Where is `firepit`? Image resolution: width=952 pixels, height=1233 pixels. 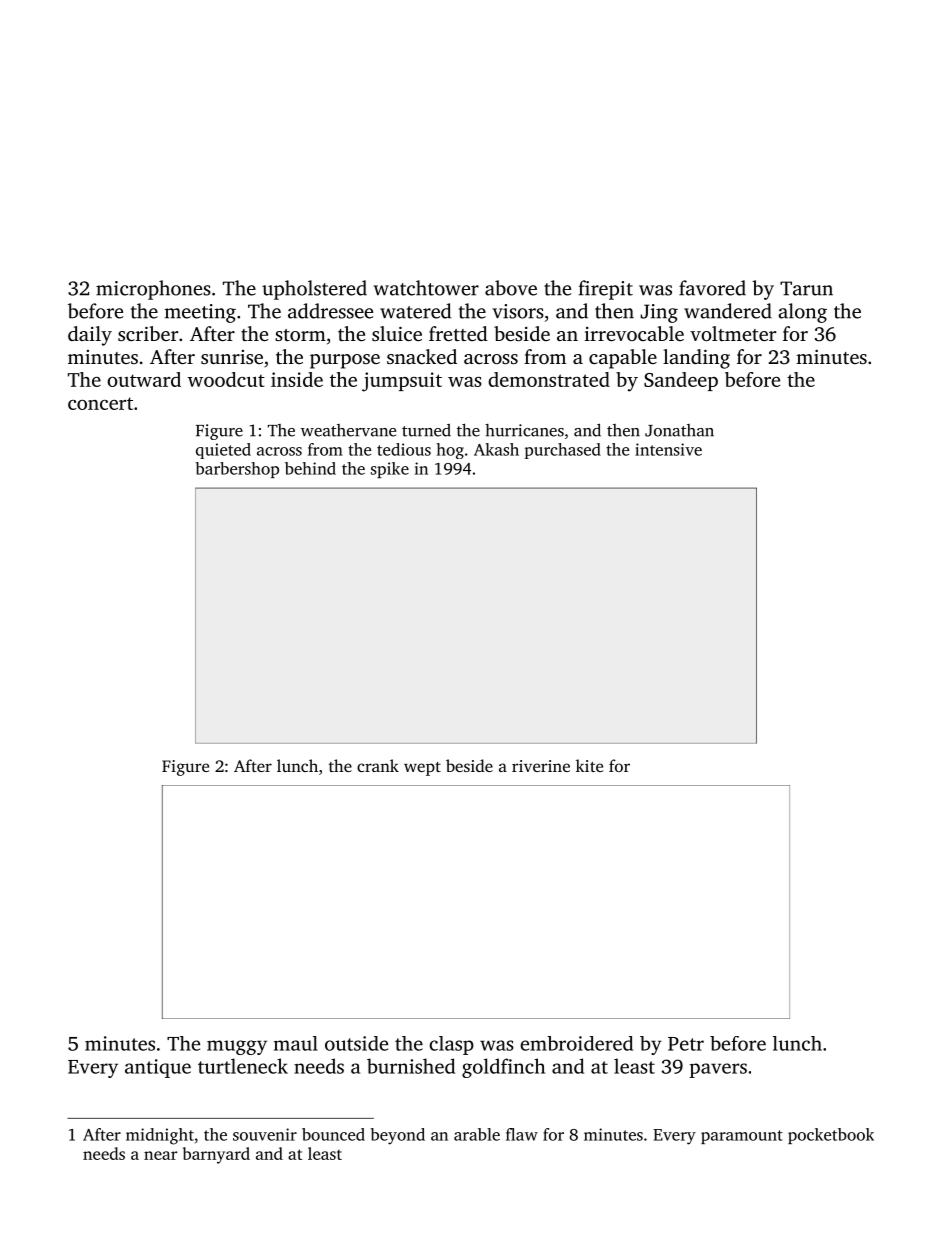 firepit is located at coordinates (606, 290).
